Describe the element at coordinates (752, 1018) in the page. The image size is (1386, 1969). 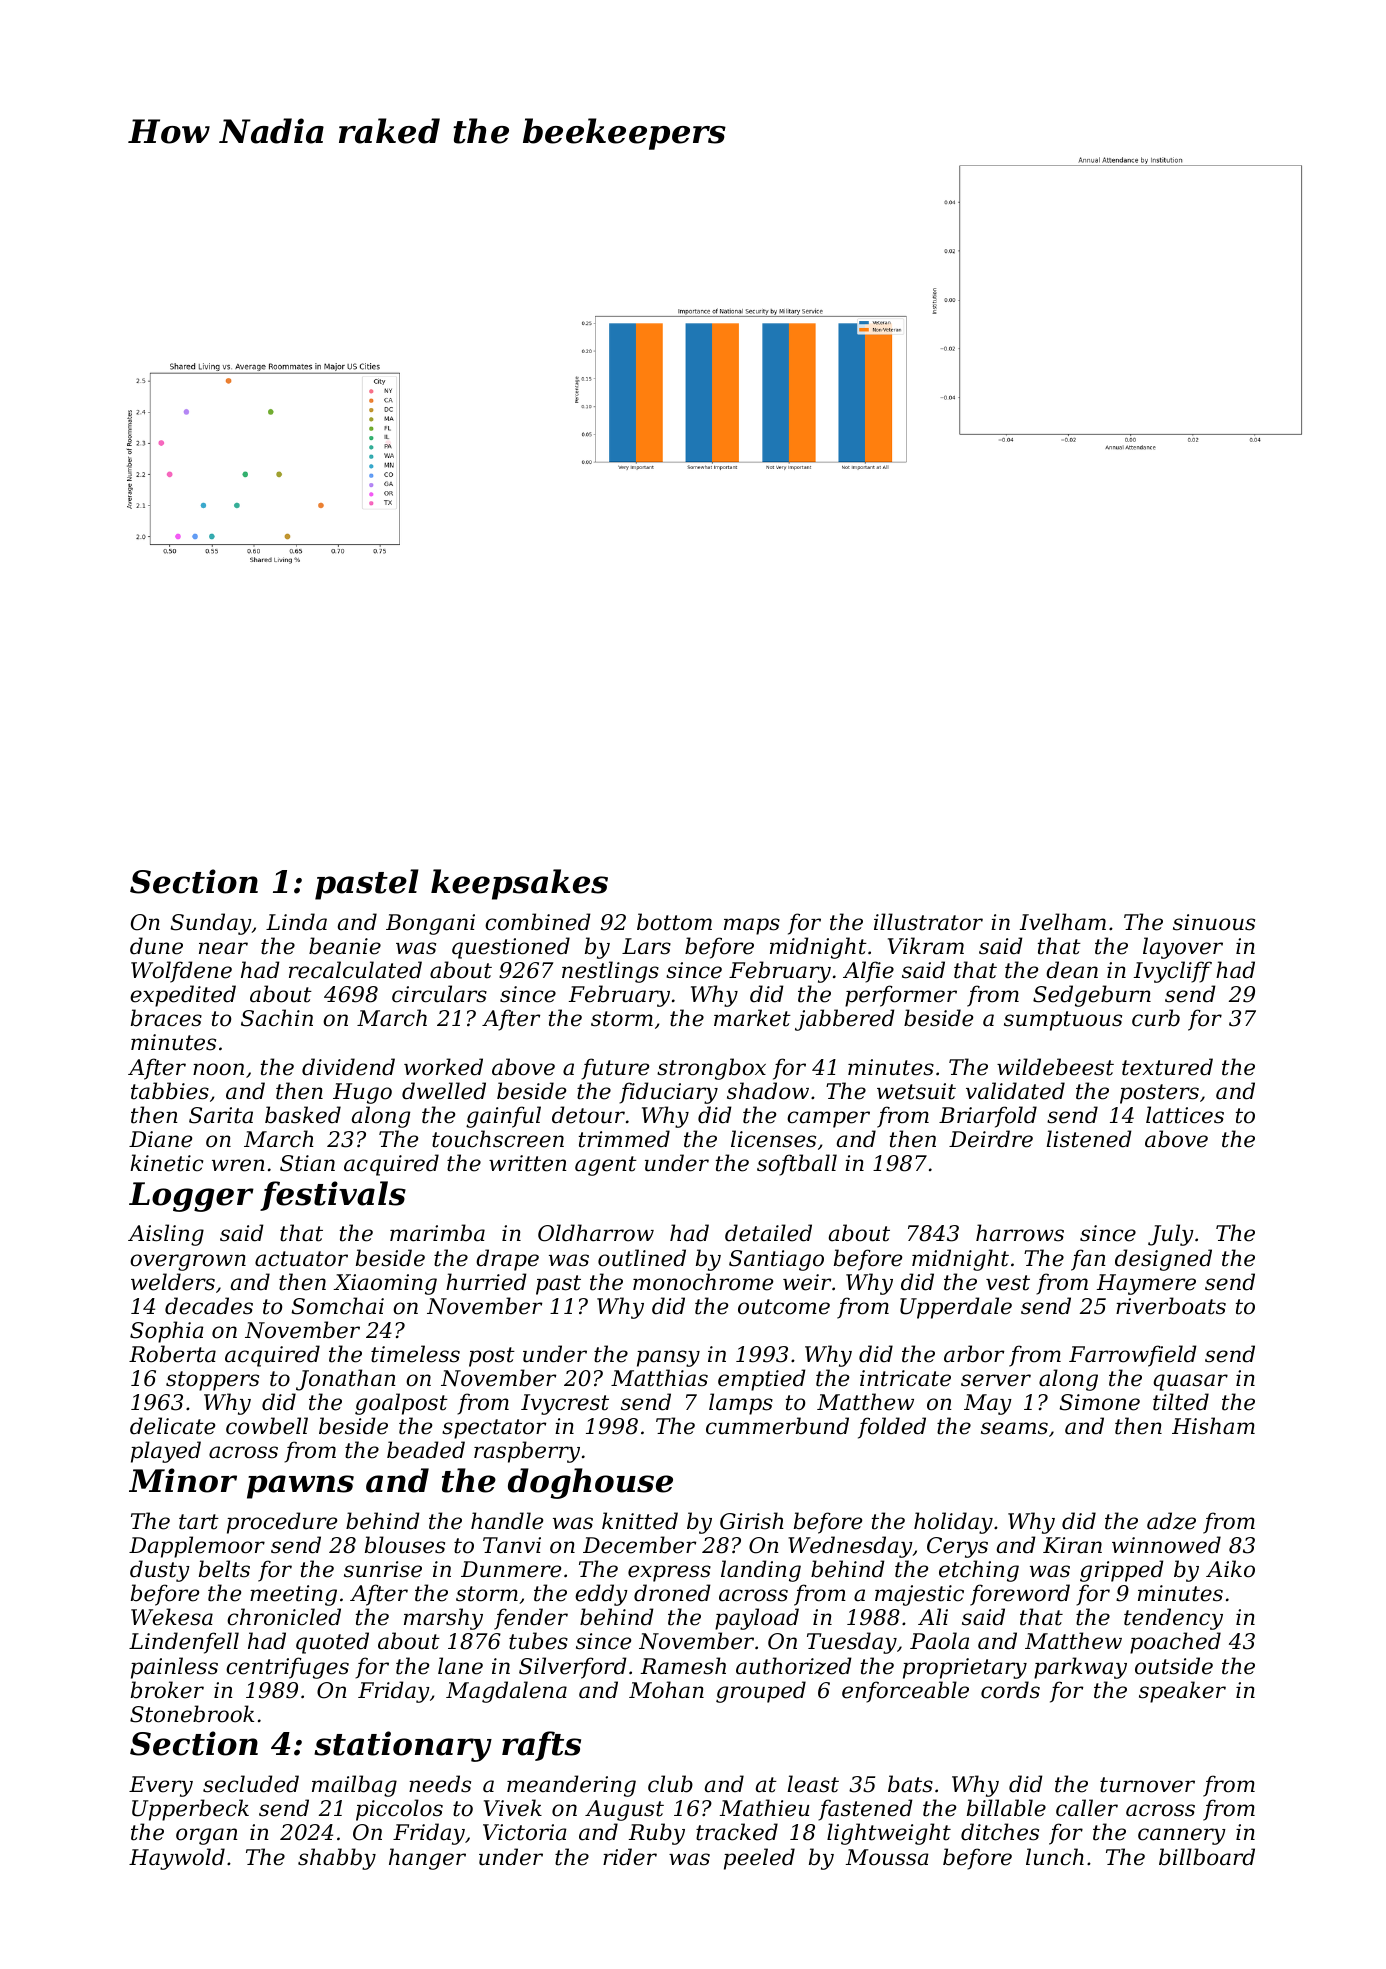
I see `market` at that location.
